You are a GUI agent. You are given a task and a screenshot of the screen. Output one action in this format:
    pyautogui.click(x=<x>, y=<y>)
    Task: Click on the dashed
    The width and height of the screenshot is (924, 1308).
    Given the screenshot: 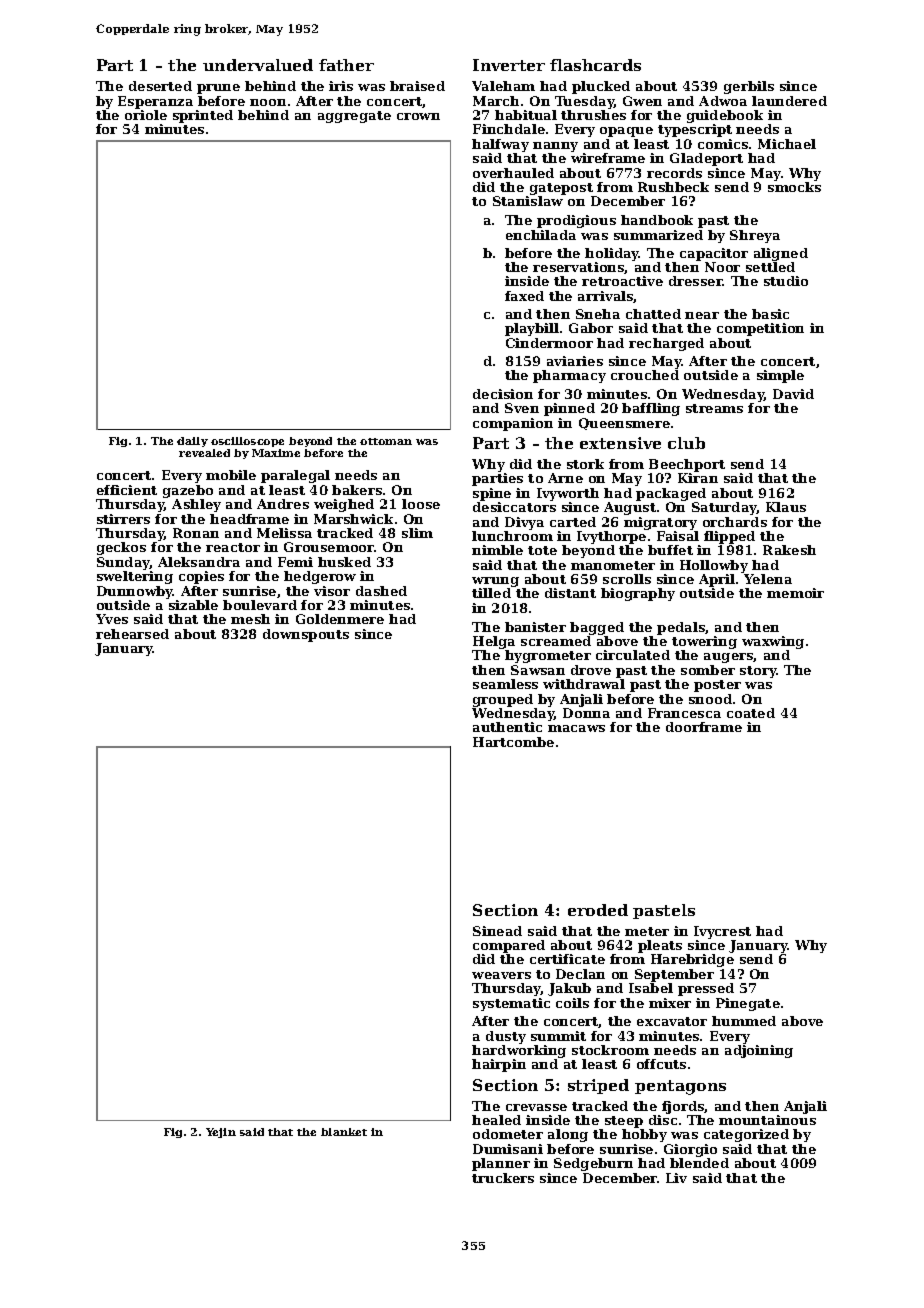 What is the action you would take?
    pyautogui.click(x=381, y=591)
